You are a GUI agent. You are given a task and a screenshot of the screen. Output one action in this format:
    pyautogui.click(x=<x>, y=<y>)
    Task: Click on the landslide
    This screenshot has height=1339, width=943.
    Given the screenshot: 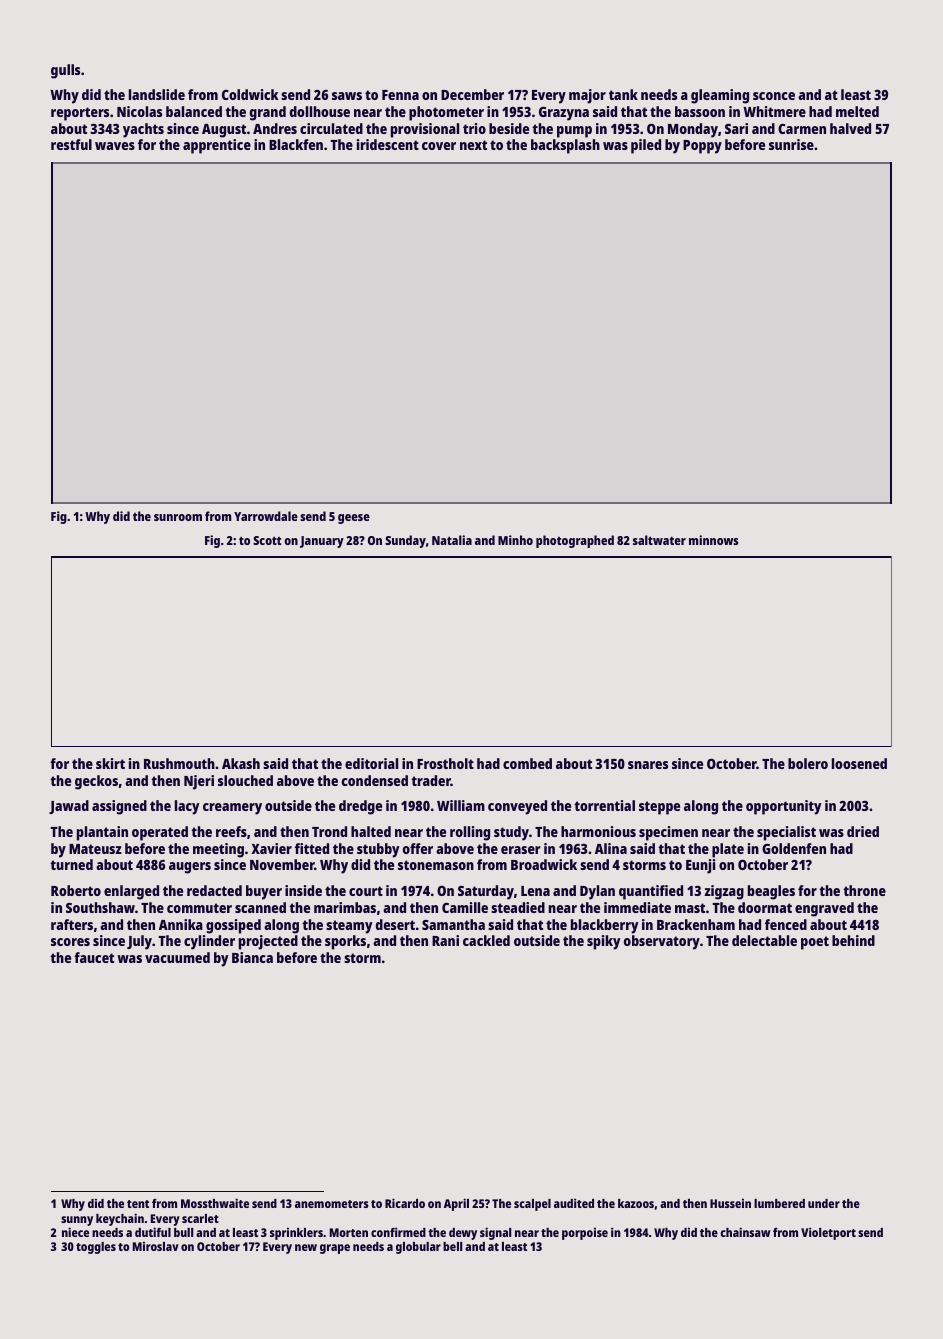 What is the action you would take?
    pyautogui.click(x=157, y=94)
